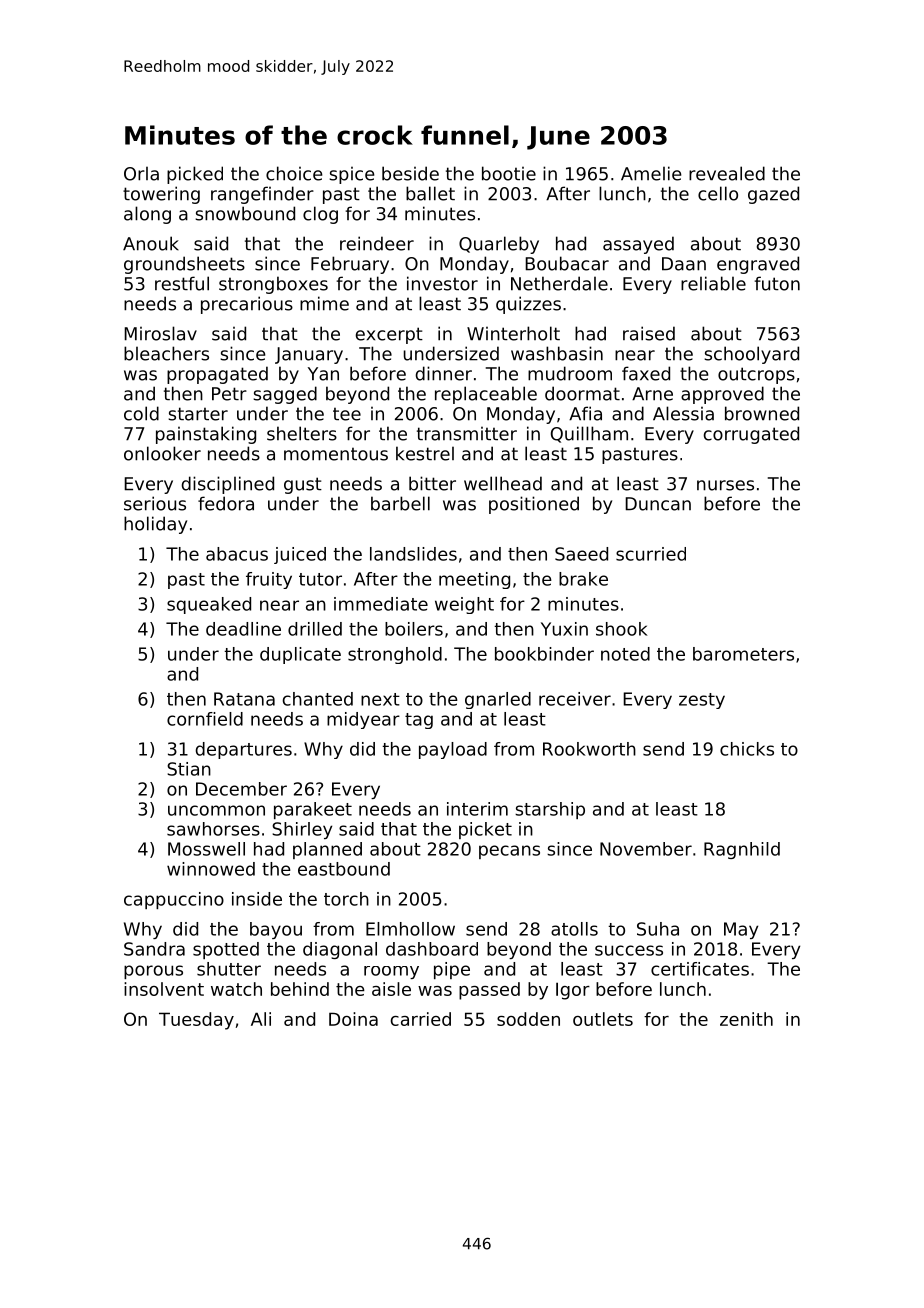 The image size is (924, 1308). I want to click on towering, so click(161, 195).
